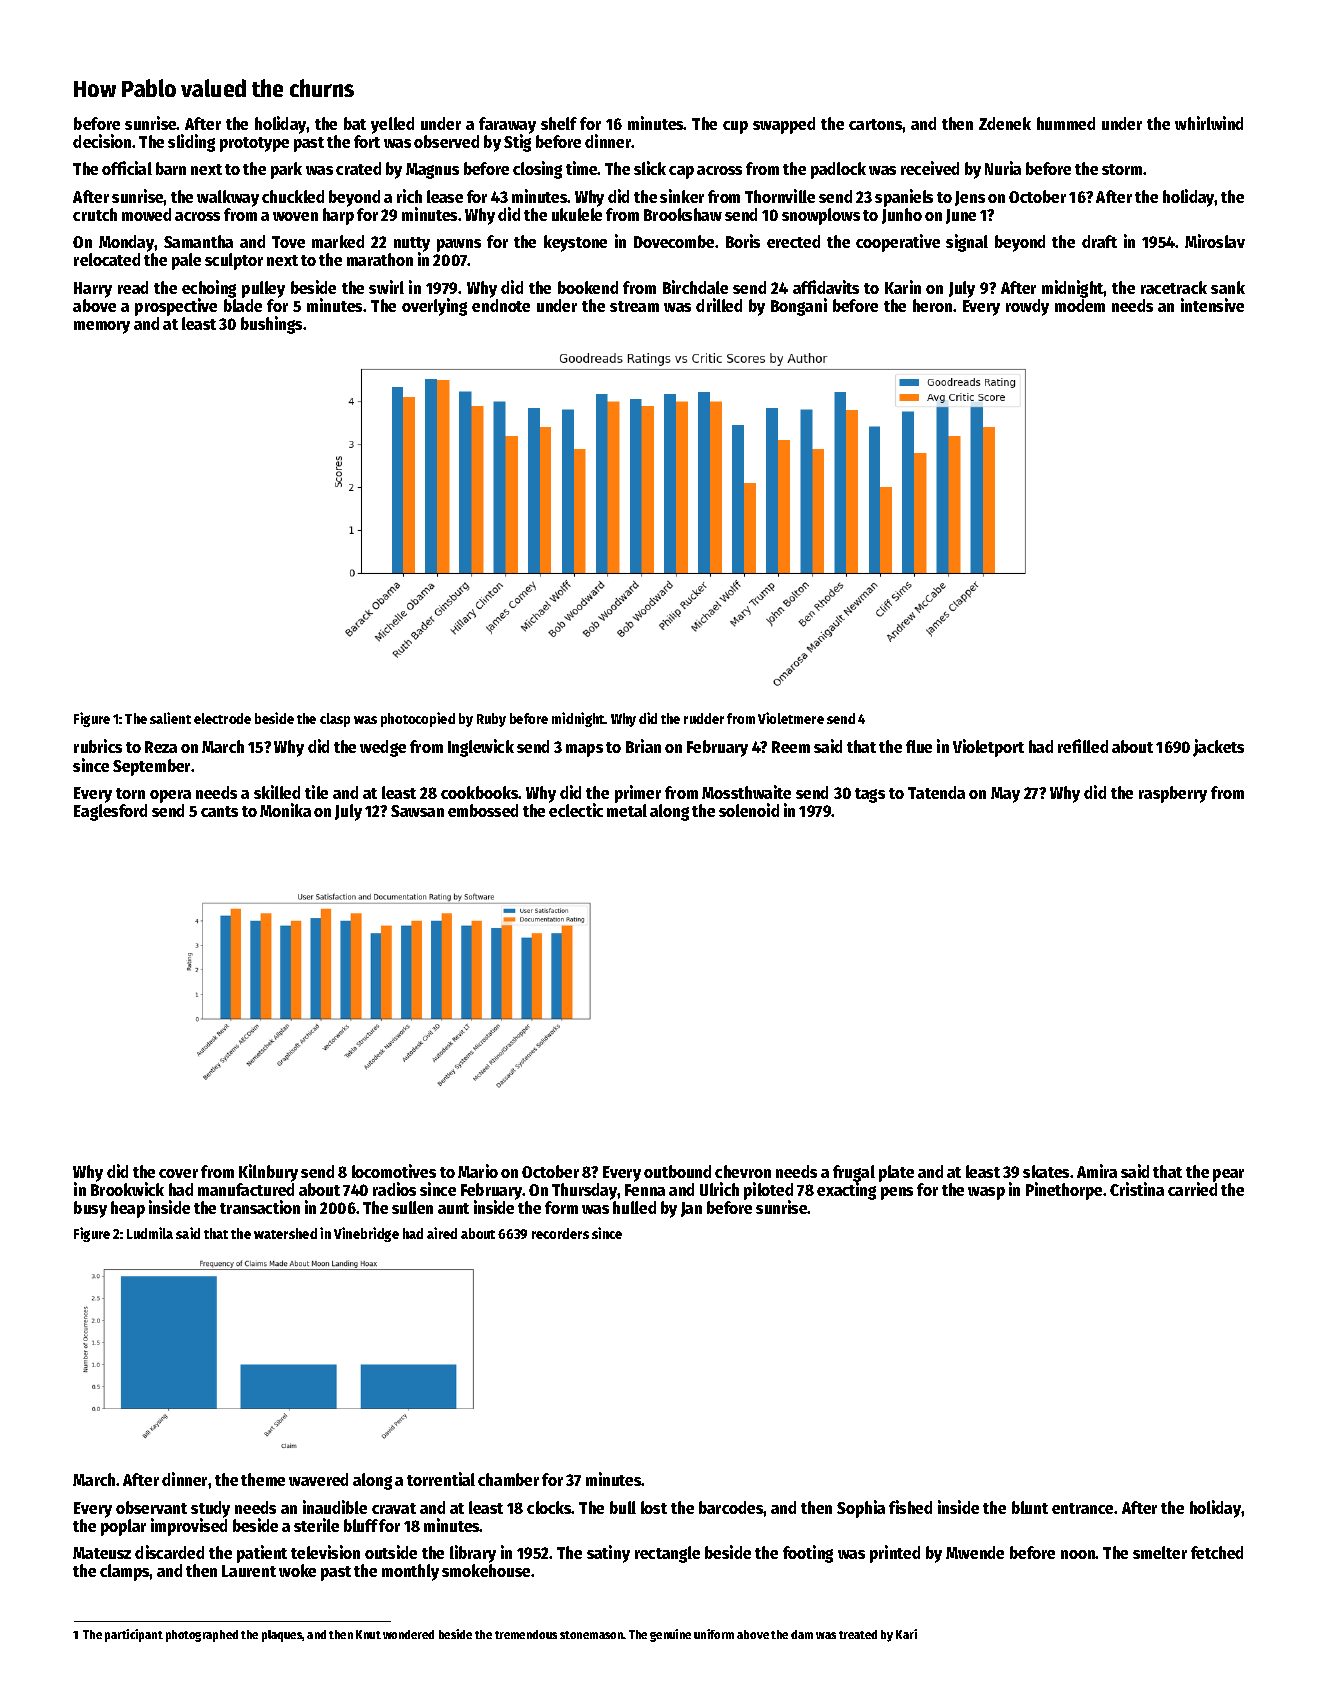  Describe the element at coordinates (491, 720) in the page. I see `Ruby` at that location.
